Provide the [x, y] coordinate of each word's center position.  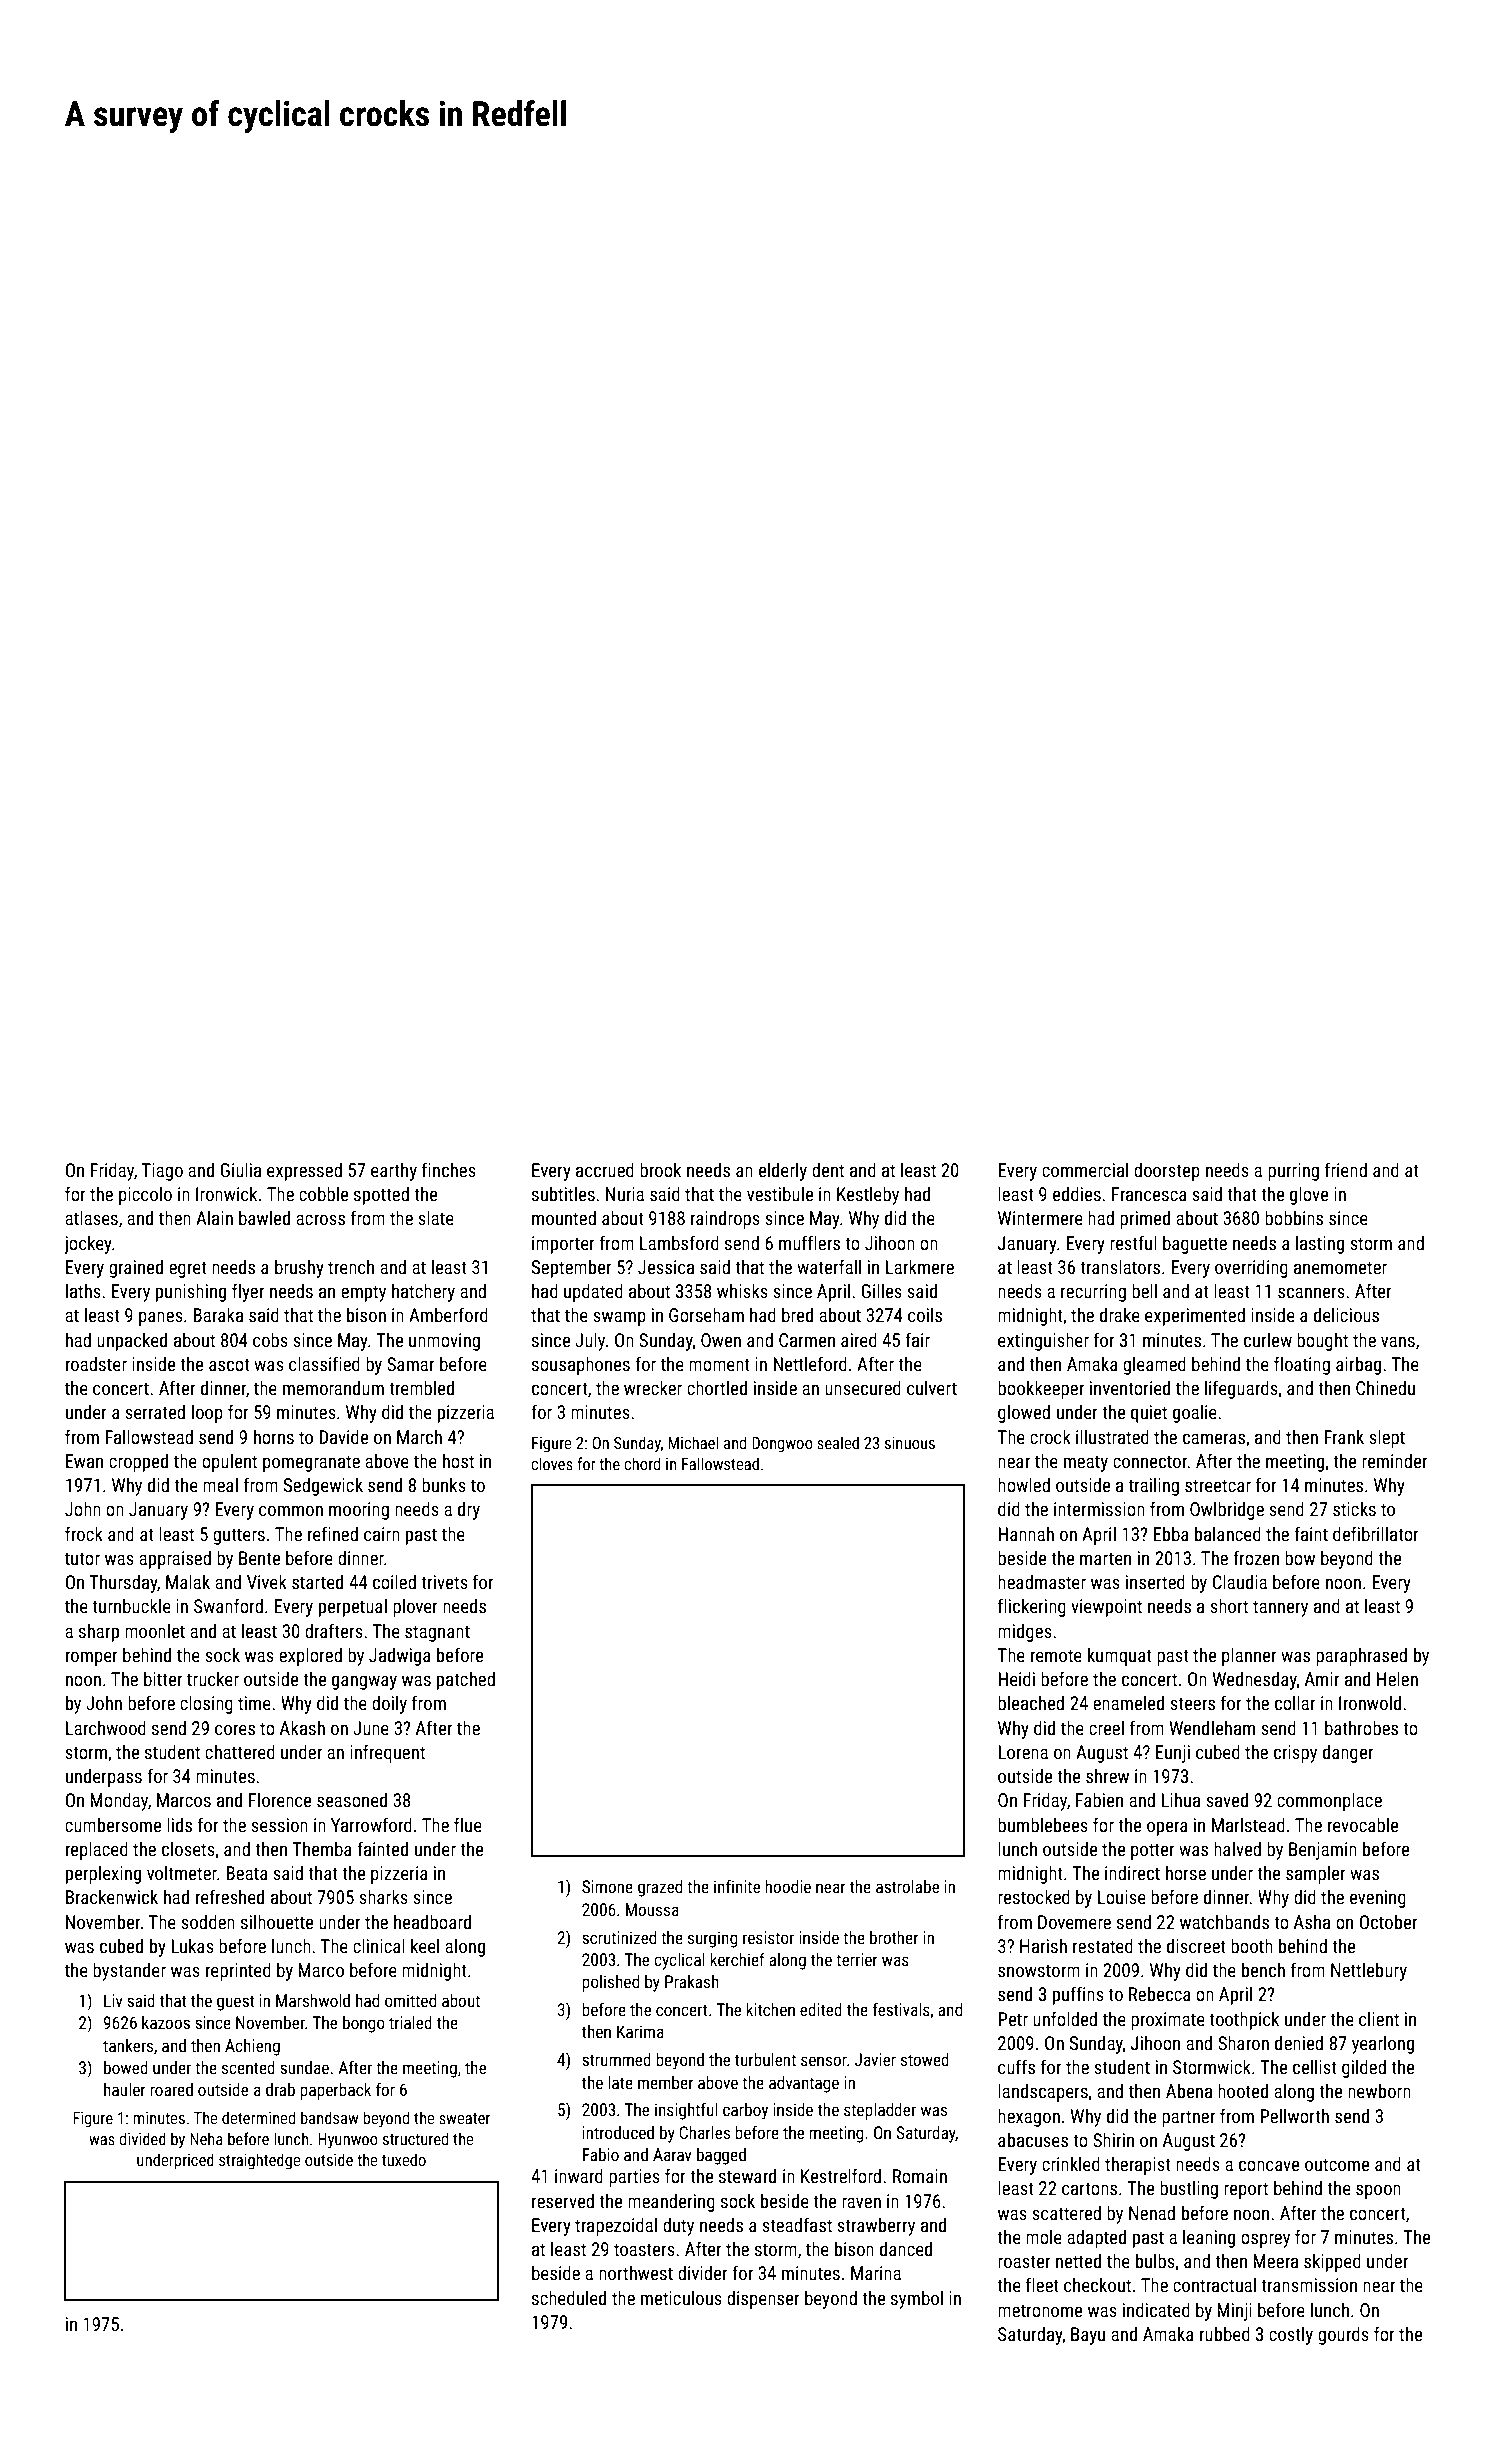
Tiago [162, 1172]
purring [1293, 1172]
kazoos [166, 2022]
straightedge [260, 2161]
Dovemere [1074, 1922]
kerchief [737, 1959]
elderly [783, 1172]
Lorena [1023, 1752]
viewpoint [1106, 1608]
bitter [163, 1679]
